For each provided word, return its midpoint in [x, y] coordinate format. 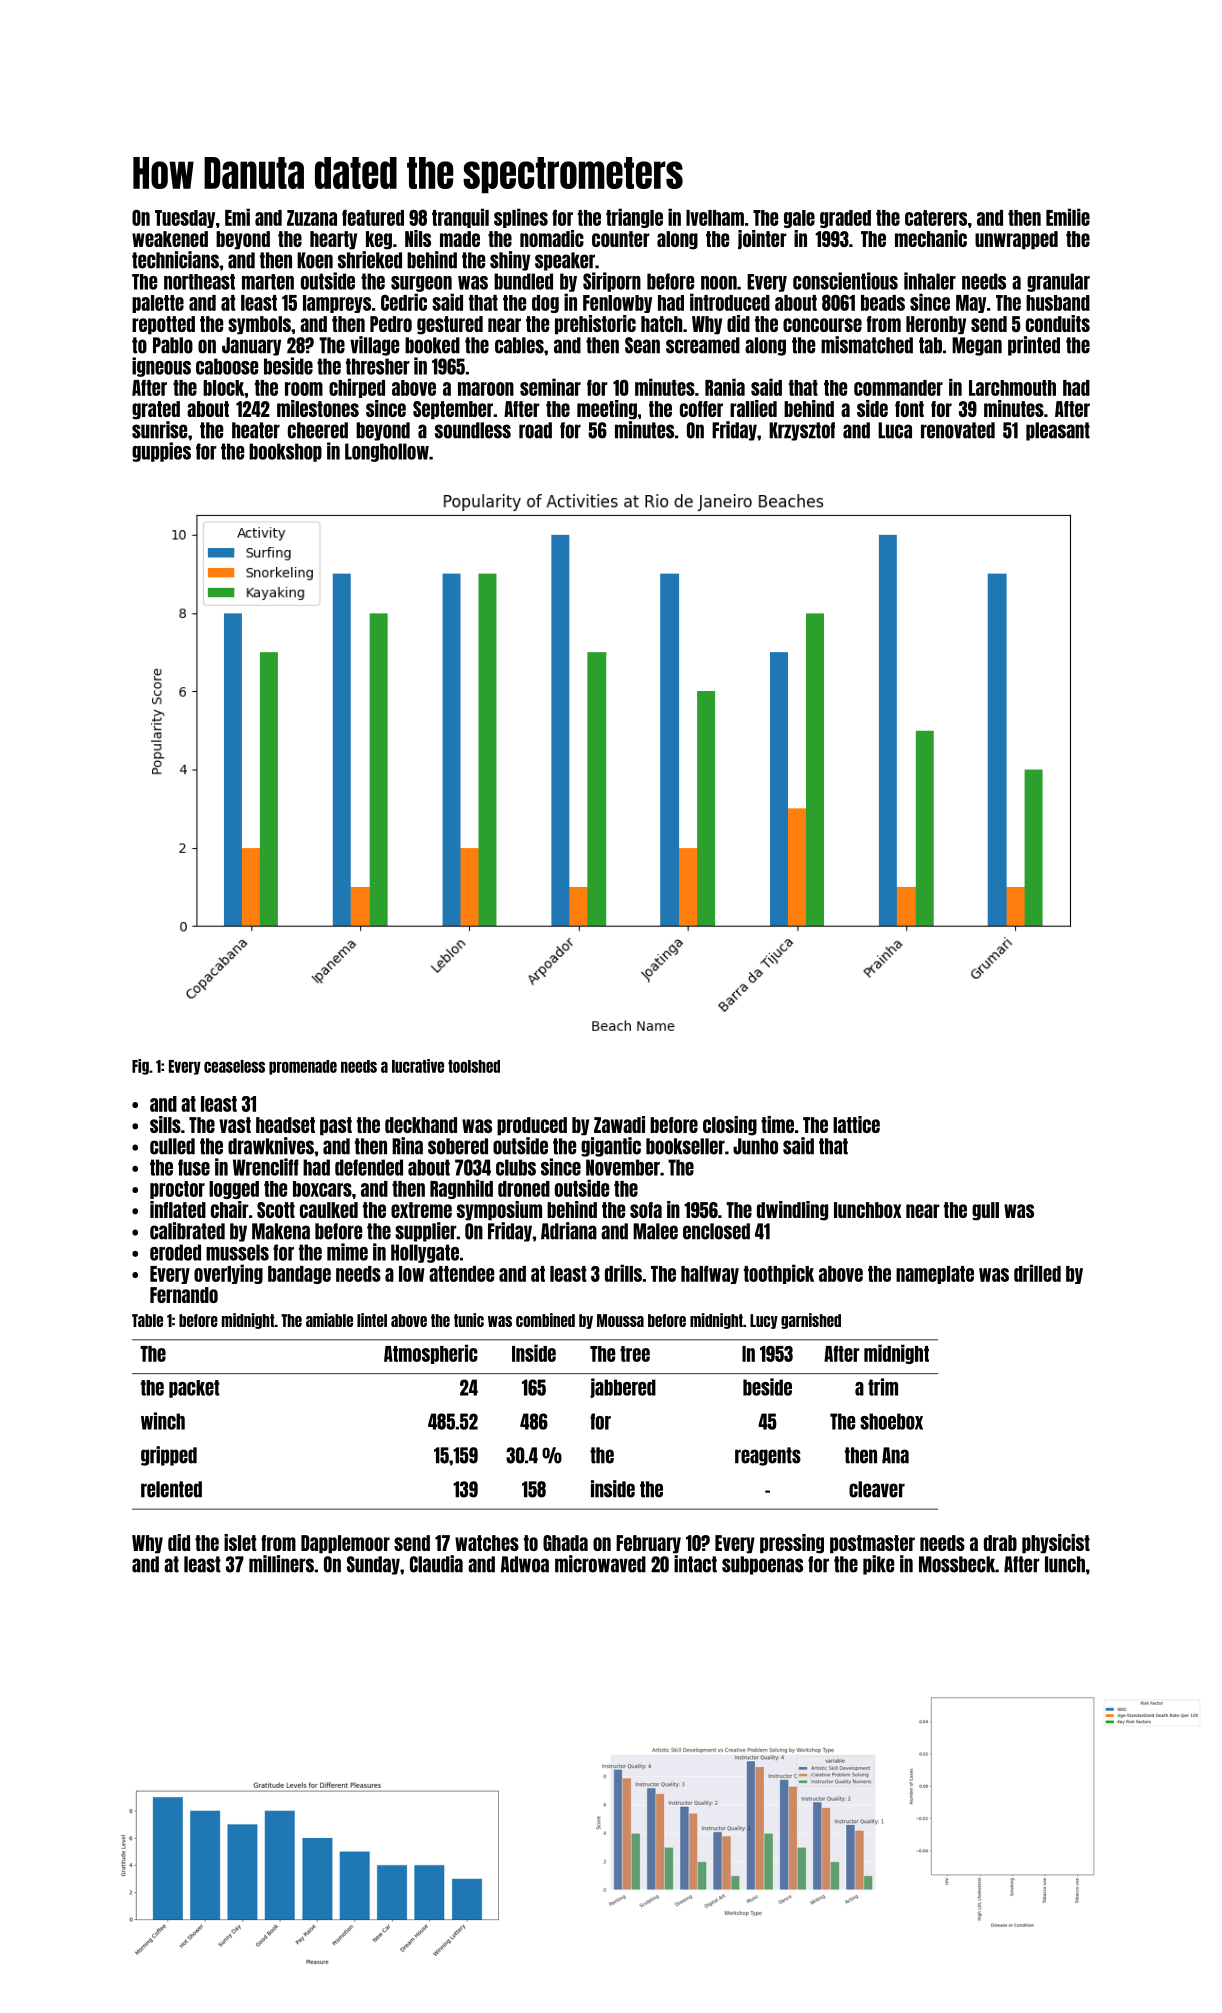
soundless [473, 430]
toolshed [474, 1066]
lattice [856, 1124]
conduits [1058, 323]
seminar [550, 387]
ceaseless [234, 1066]
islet [240, 1542]
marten [268, 282]
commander [898, 388]
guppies [161, 452]
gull [985, 1211]
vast [235, 1125]
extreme [421, 1210]
